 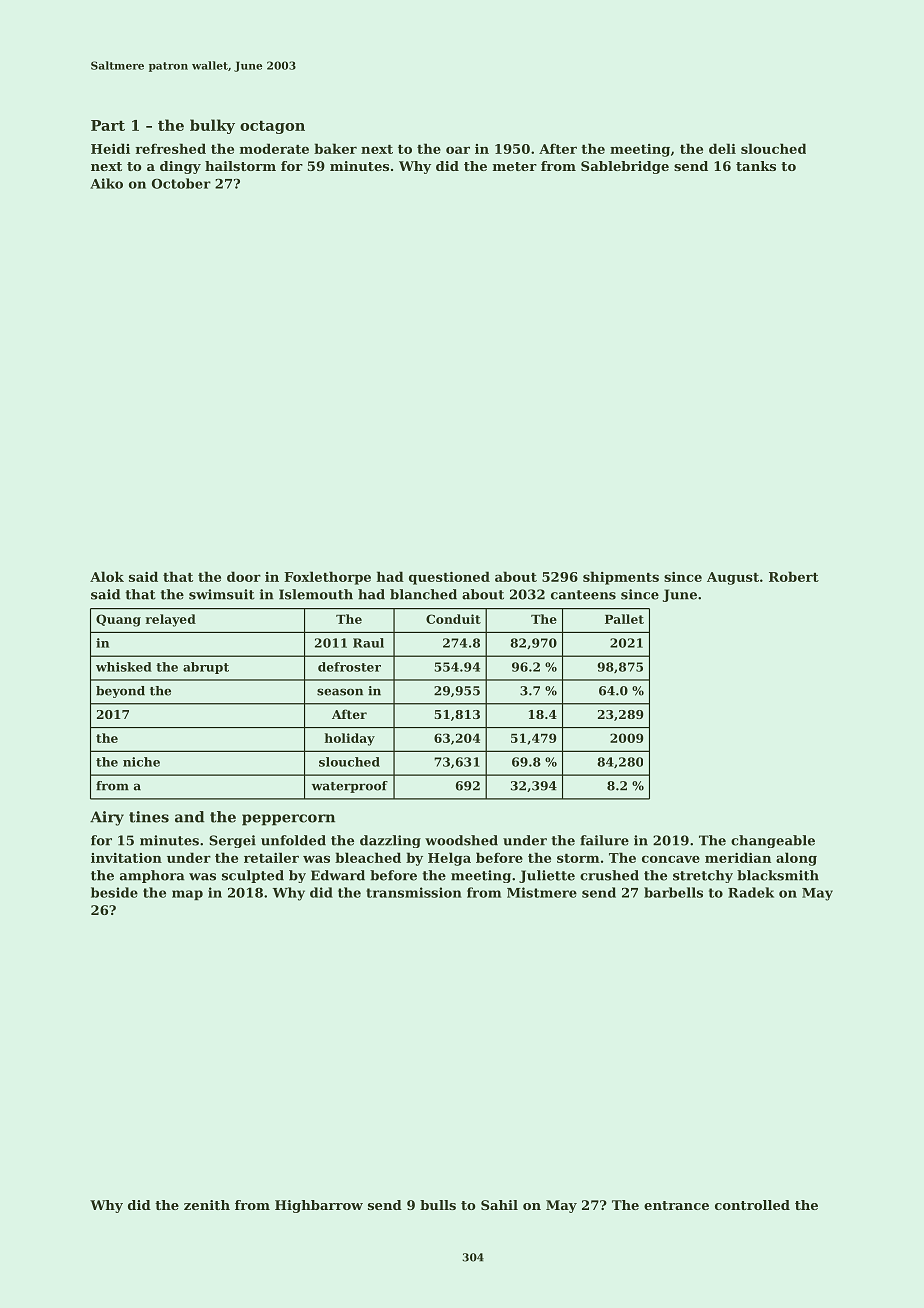 I want to click on holiday, so click(x=350, y=739).
